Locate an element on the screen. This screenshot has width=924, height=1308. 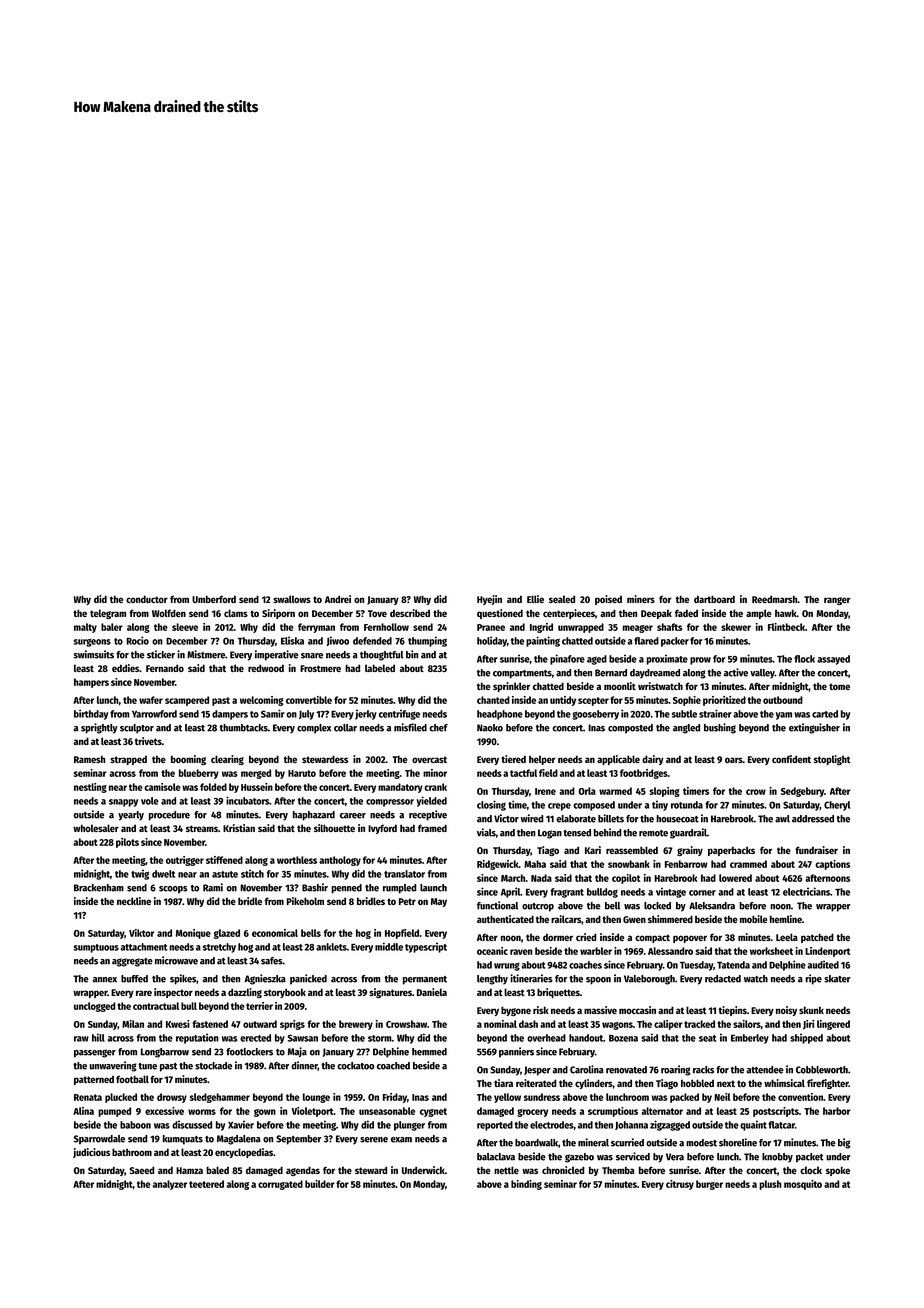
patterned is located at coordinates (94, 1080).
